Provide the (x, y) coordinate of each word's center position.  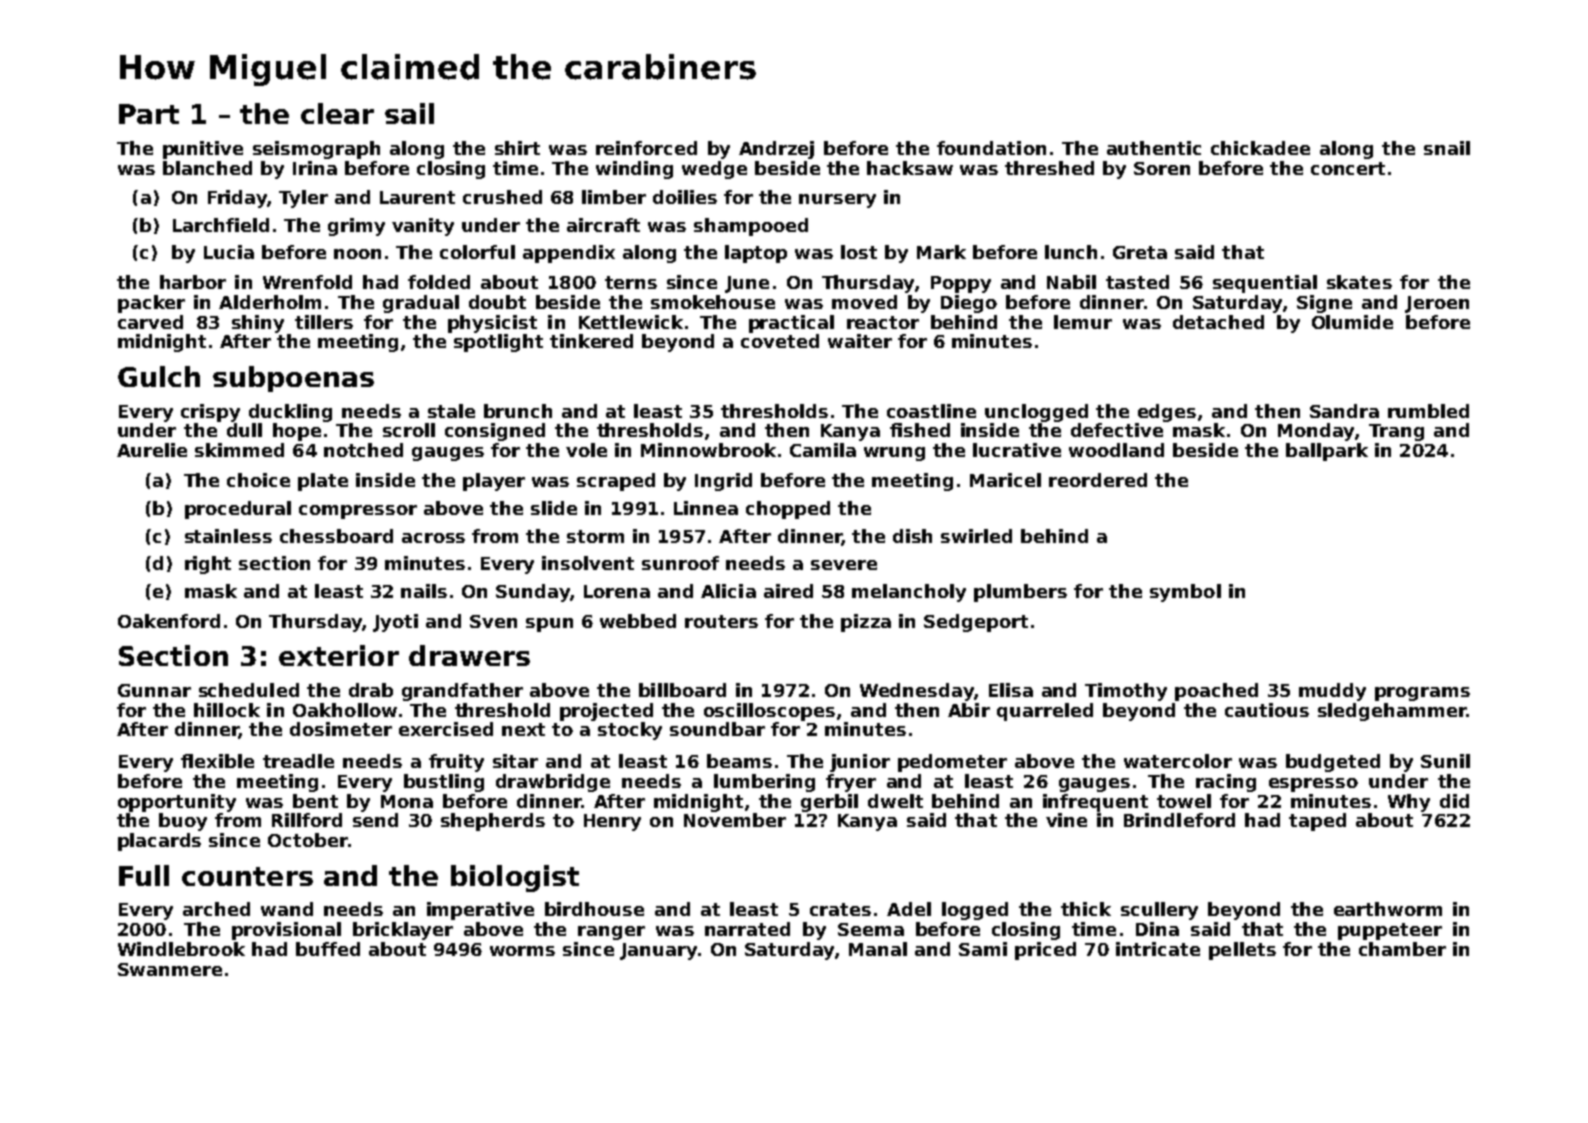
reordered (1098, 480)
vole (586, 450)
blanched (207, 168)
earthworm (1388, 909)
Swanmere (170, 969)
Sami (983, 949)
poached (1216, 692)
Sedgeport (976, 623)
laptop (756, 254)
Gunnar (154, 690)
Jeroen (1437, 304)
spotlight (498, 343)
